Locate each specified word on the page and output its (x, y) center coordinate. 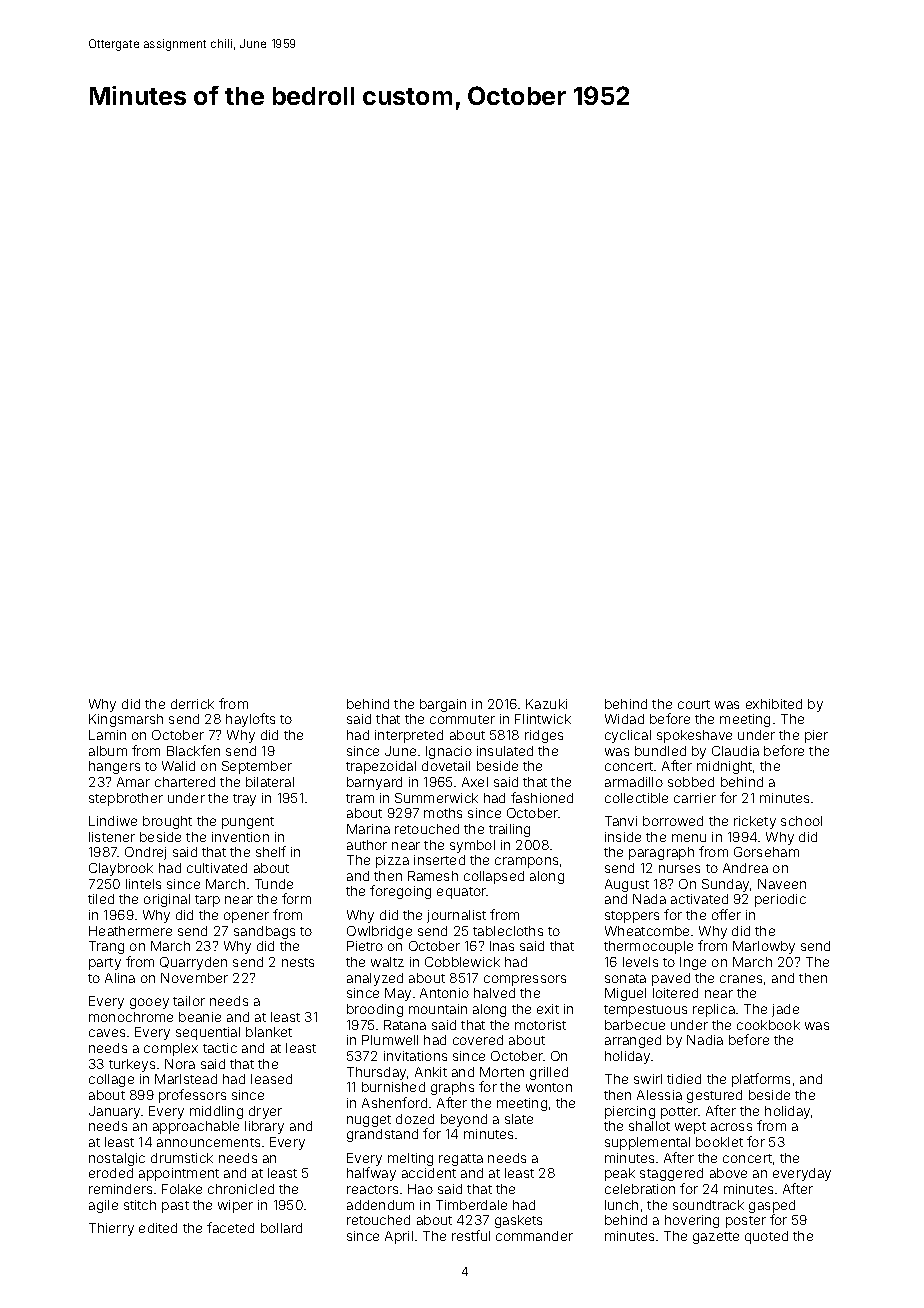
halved (494, 993)
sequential (208, 1033)
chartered (185, 782)
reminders (120, 1189)
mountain (438, 1009)
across (731, 1127)
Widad (624, 719)
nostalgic (117, 1159)
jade (785, 1010)
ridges (544, 736)
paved (671, 979)
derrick (192, 704)
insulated (505, 751)
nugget (369, 1121)
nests (298, 962)
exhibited (774, 704)
